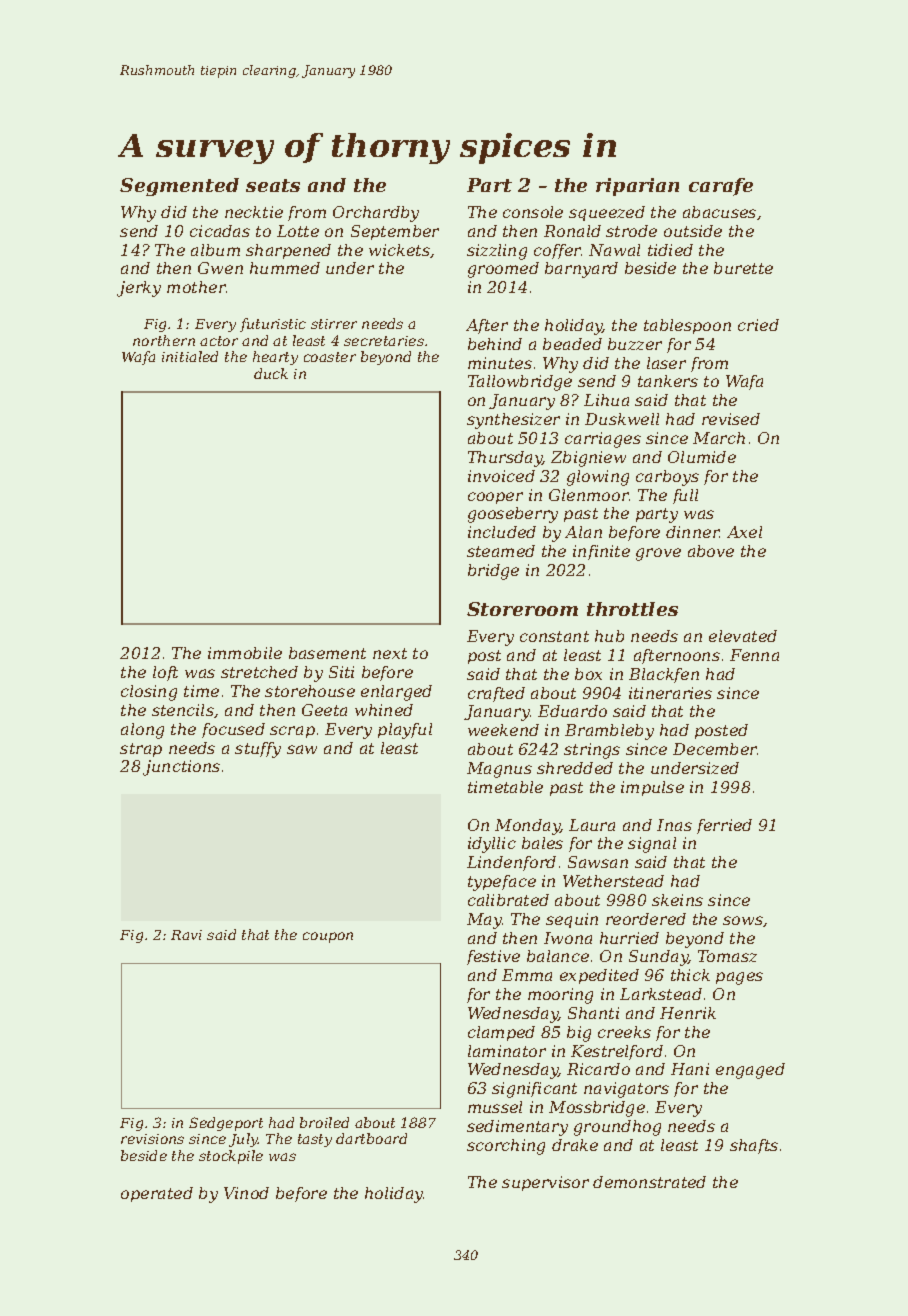 The height and width of the page is (1316, 908). Describe the element at coordinates (258, 750) in the page. I see `stuffy` at that location.
